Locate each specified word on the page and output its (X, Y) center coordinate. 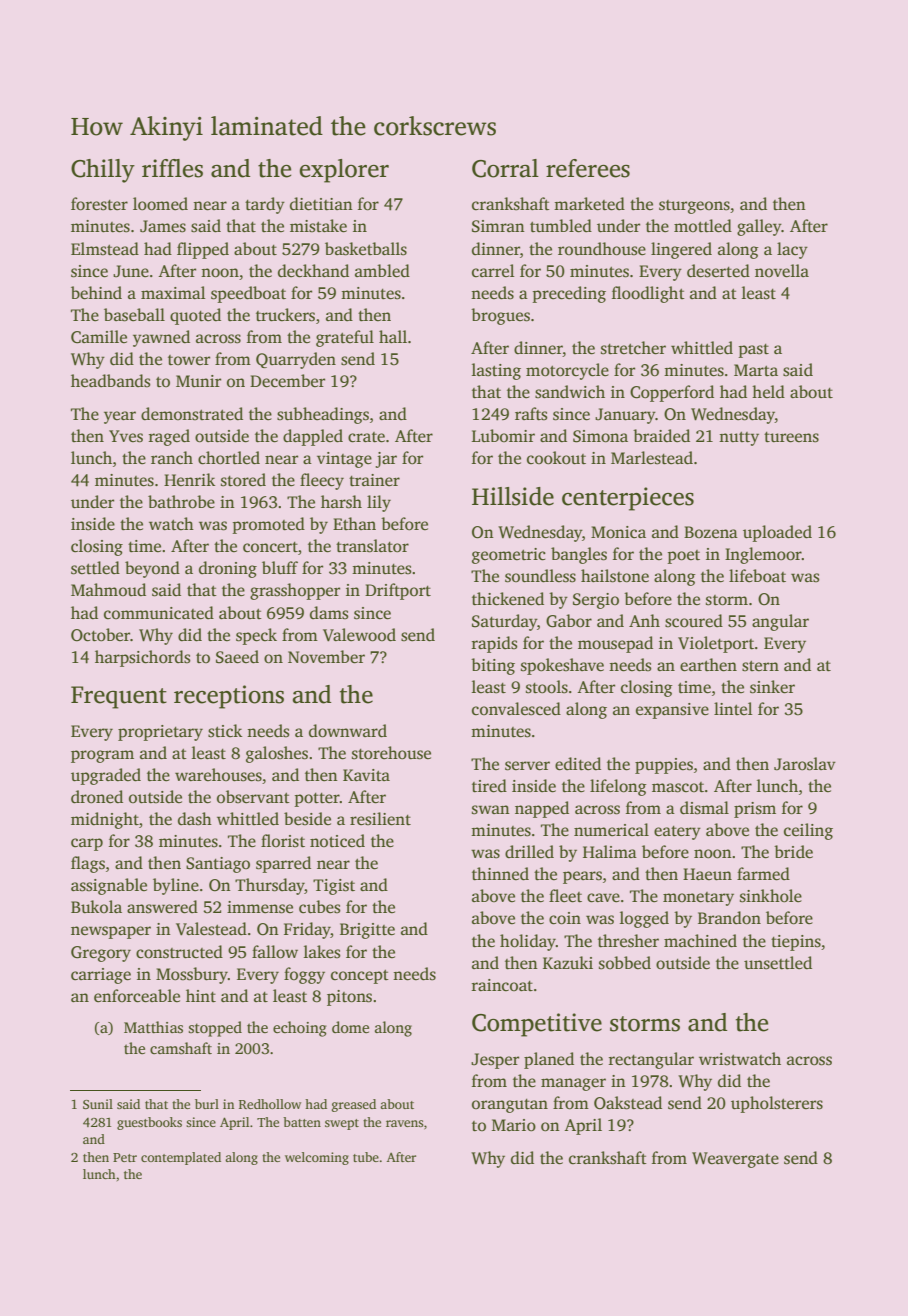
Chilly (103, 171)
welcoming (317, 1158)
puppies (664, 766)
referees (588, 168)
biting (493, 666)
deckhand (313, 271)
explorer (344, 171)
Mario (514, 1125)
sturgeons (694, 207)
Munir (198, 381)
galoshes (277, 754)
